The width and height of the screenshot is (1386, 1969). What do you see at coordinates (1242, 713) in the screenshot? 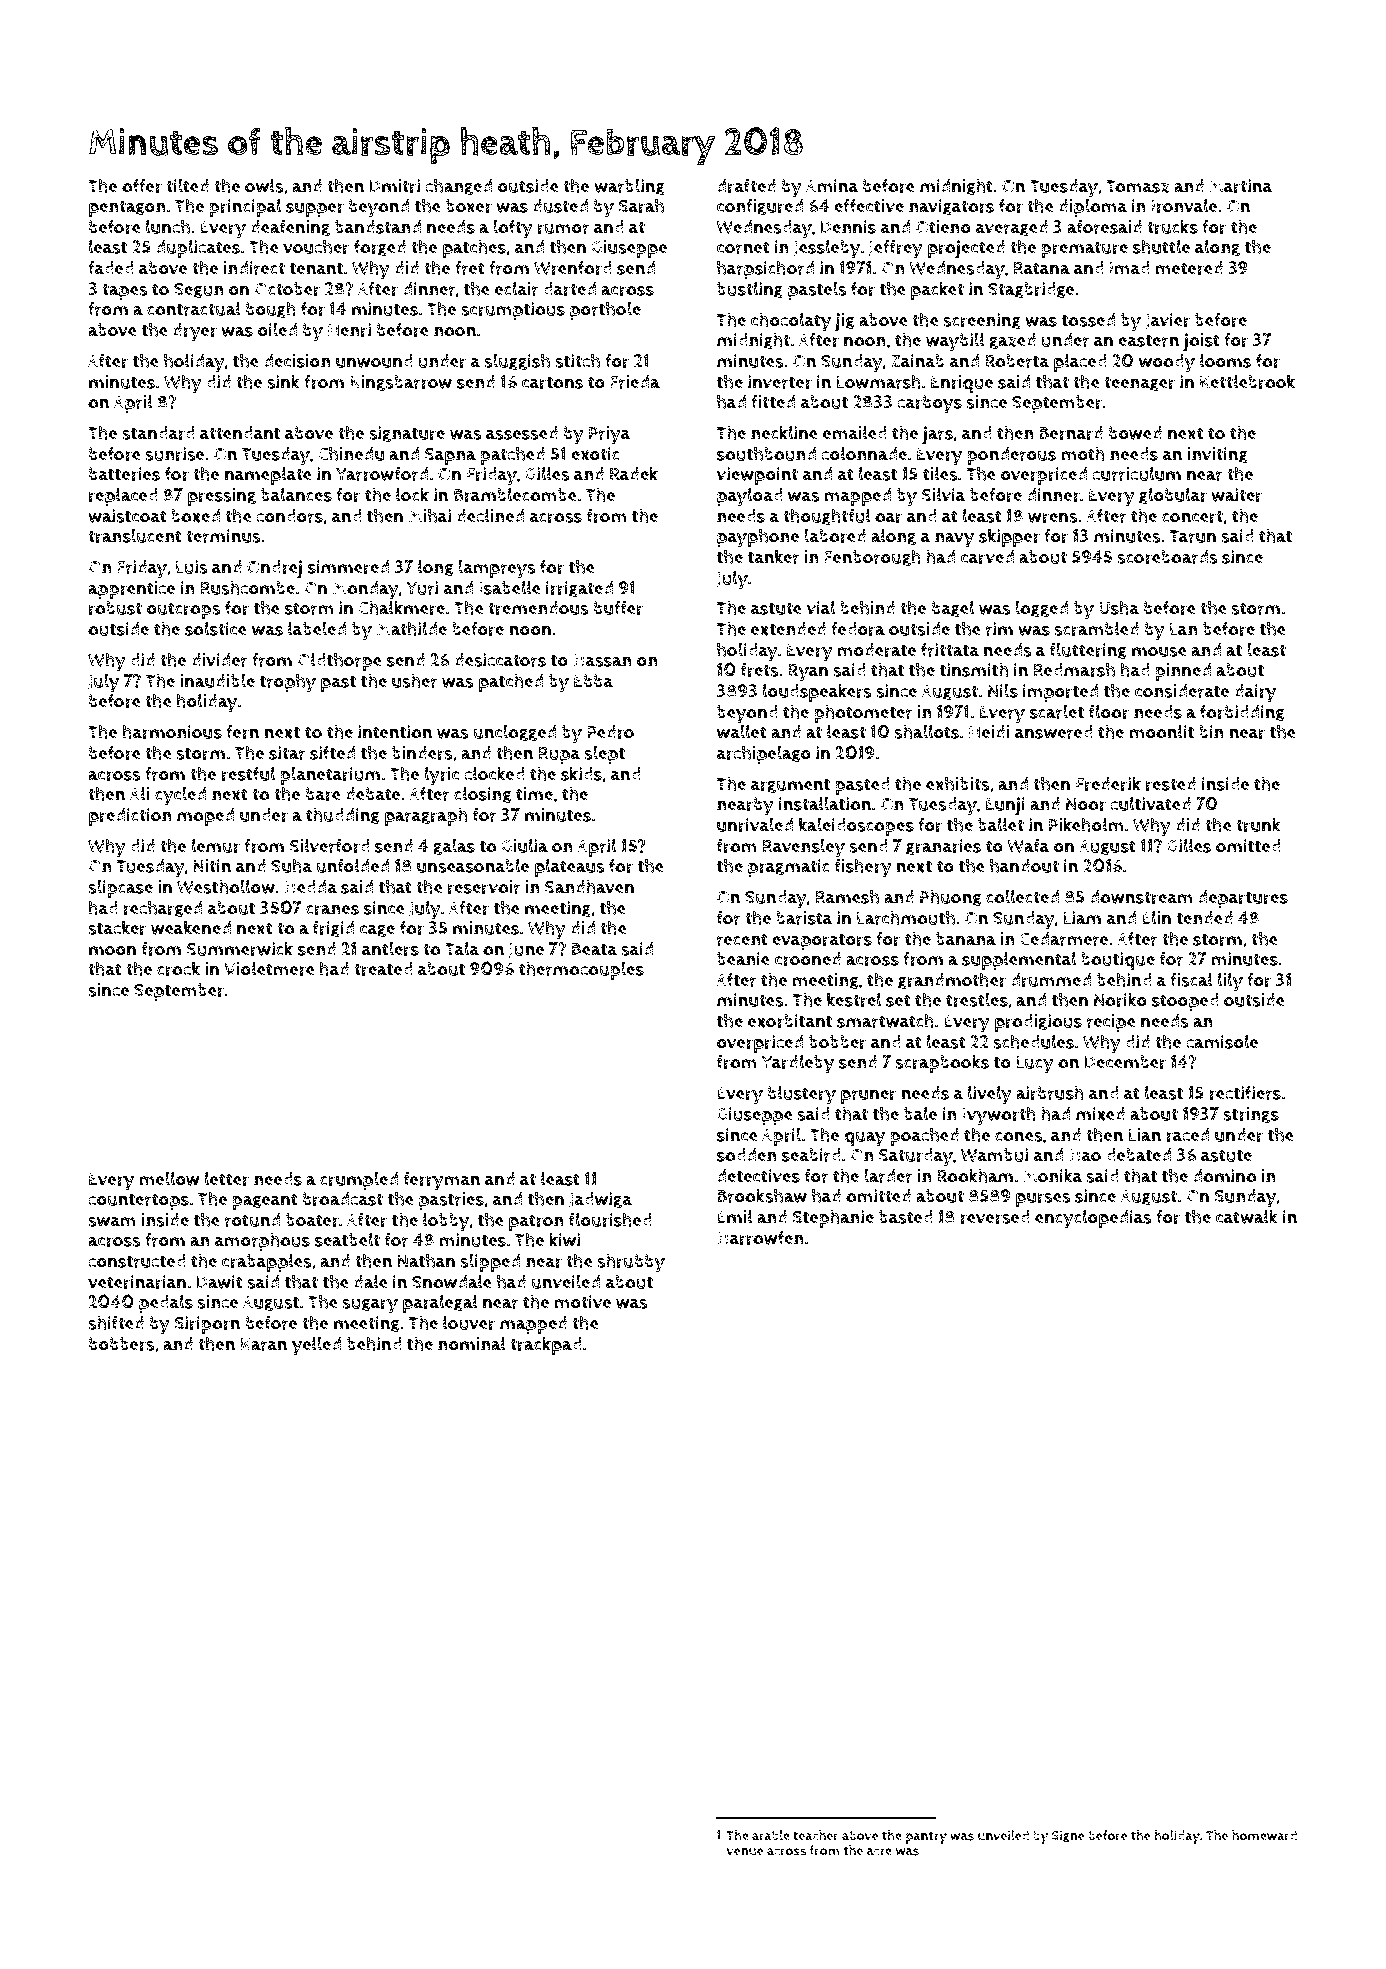
I see `forbidding` at bounding box center [1242, 713].
